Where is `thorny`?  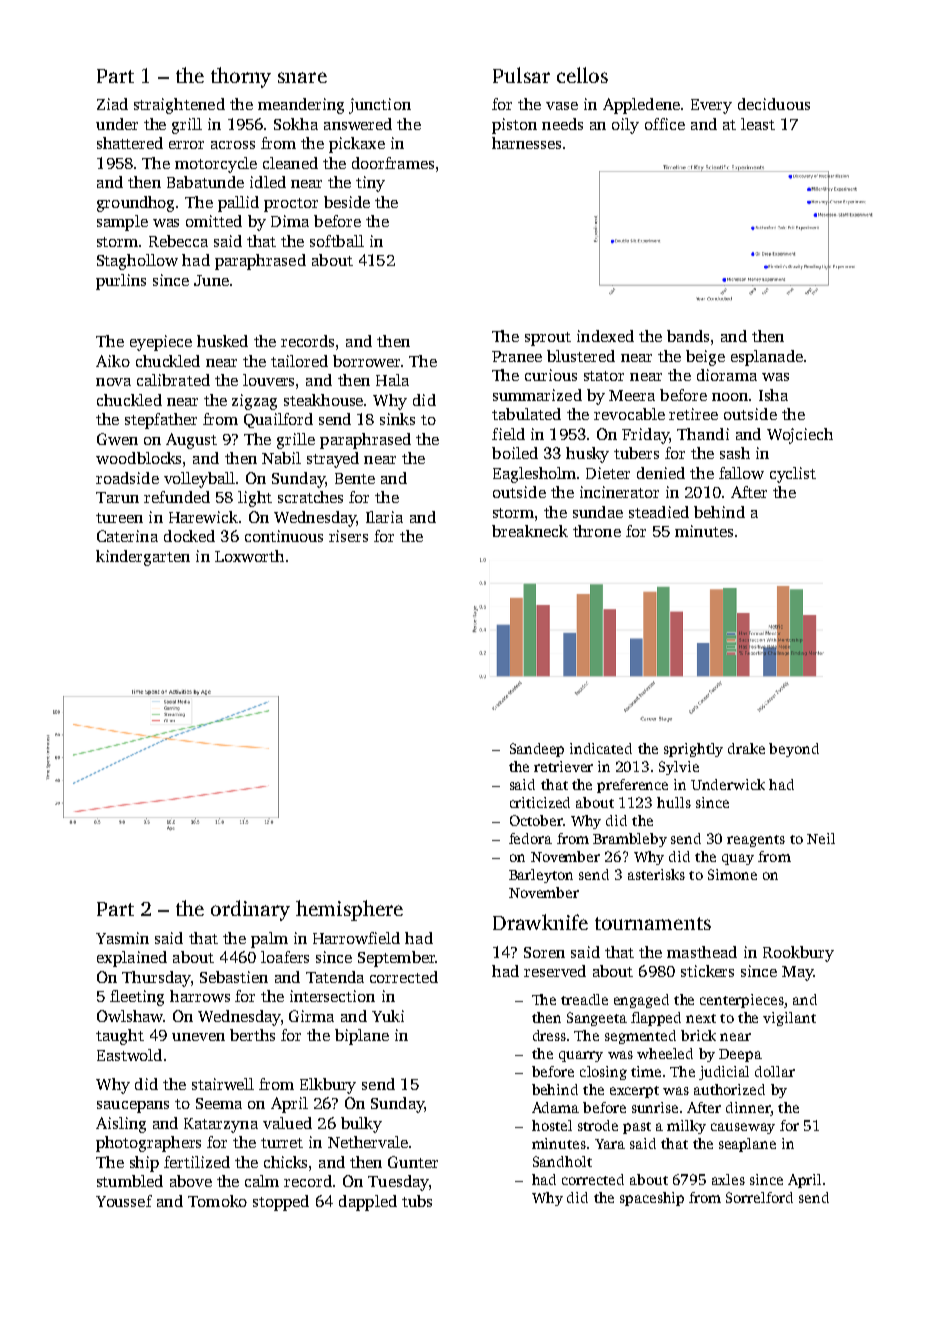
thorny is located at coordinates (241, 77).
